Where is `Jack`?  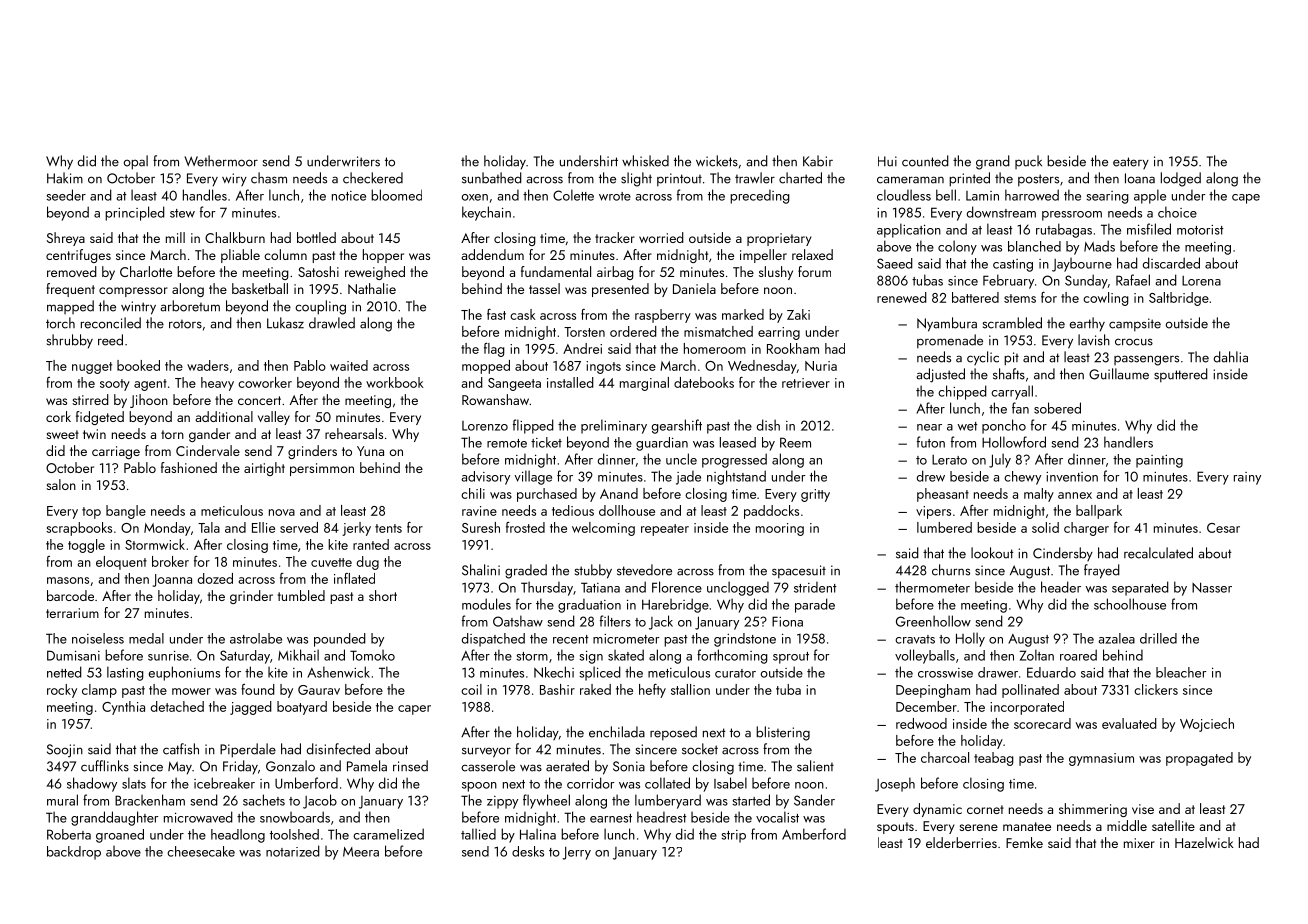
Jack is located at coordinates (661, 622).
